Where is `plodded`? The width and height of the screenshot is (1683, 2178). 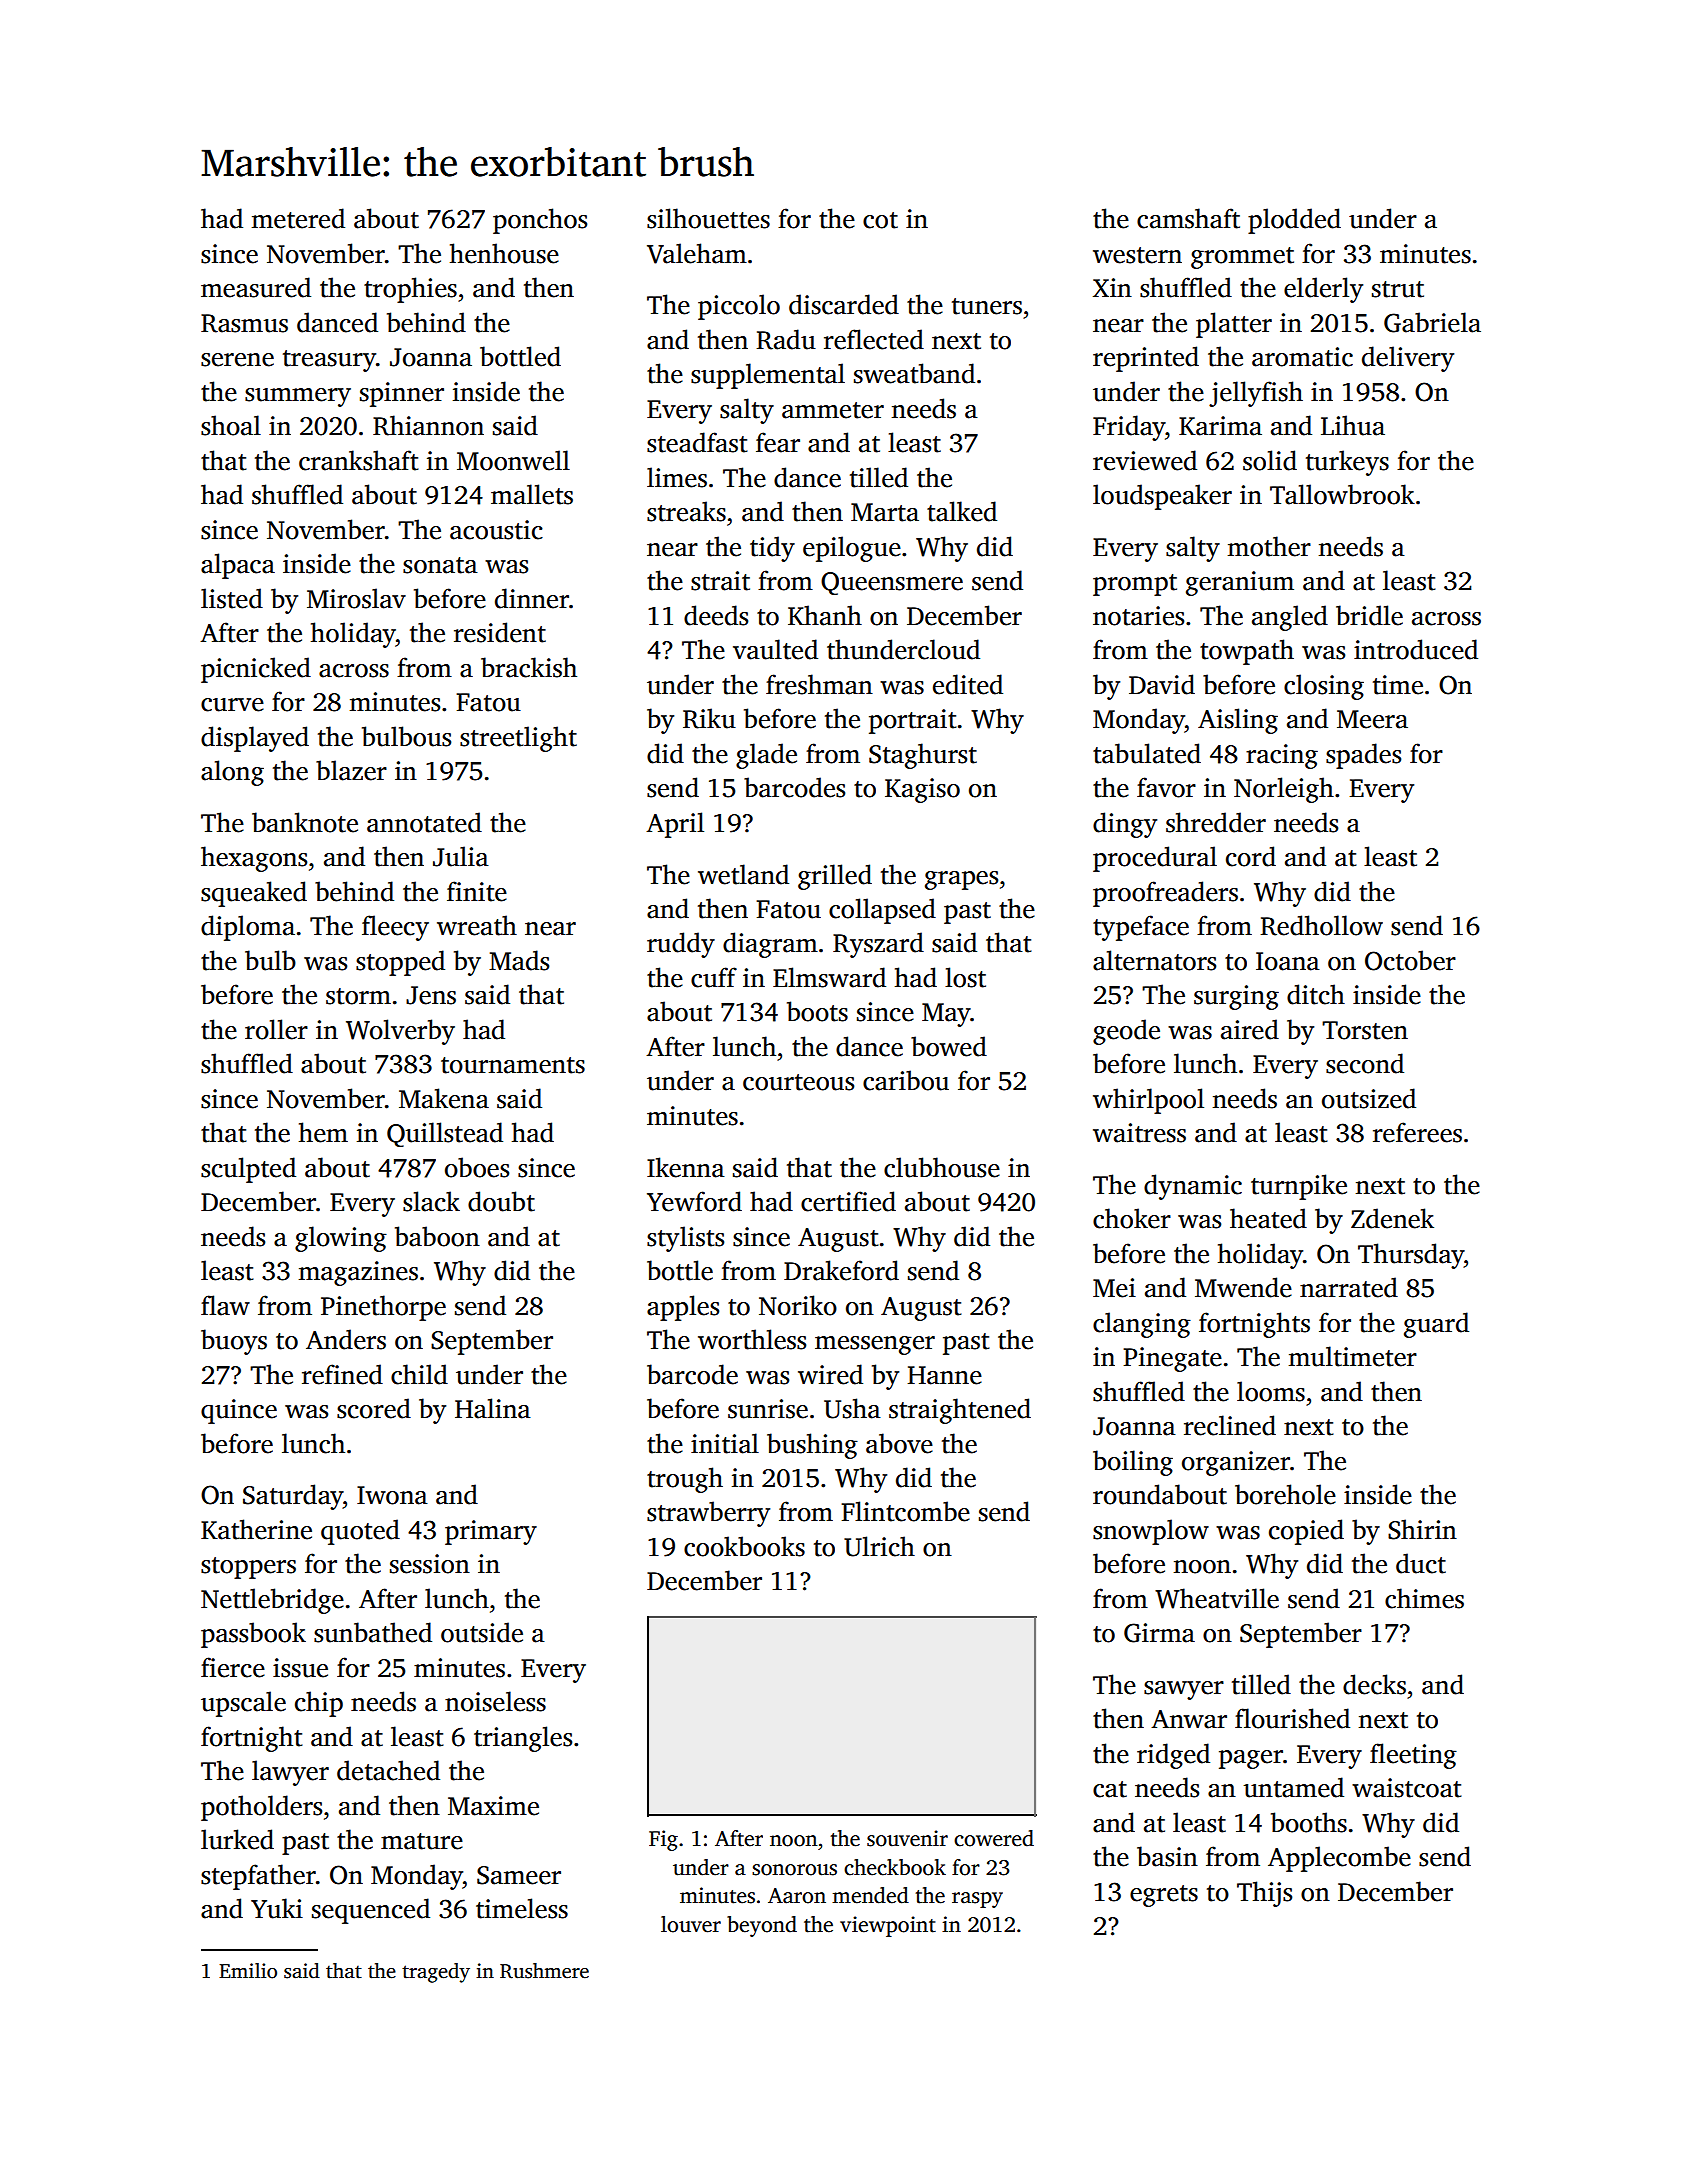
plodded is located at coordinates (1294, 221).
